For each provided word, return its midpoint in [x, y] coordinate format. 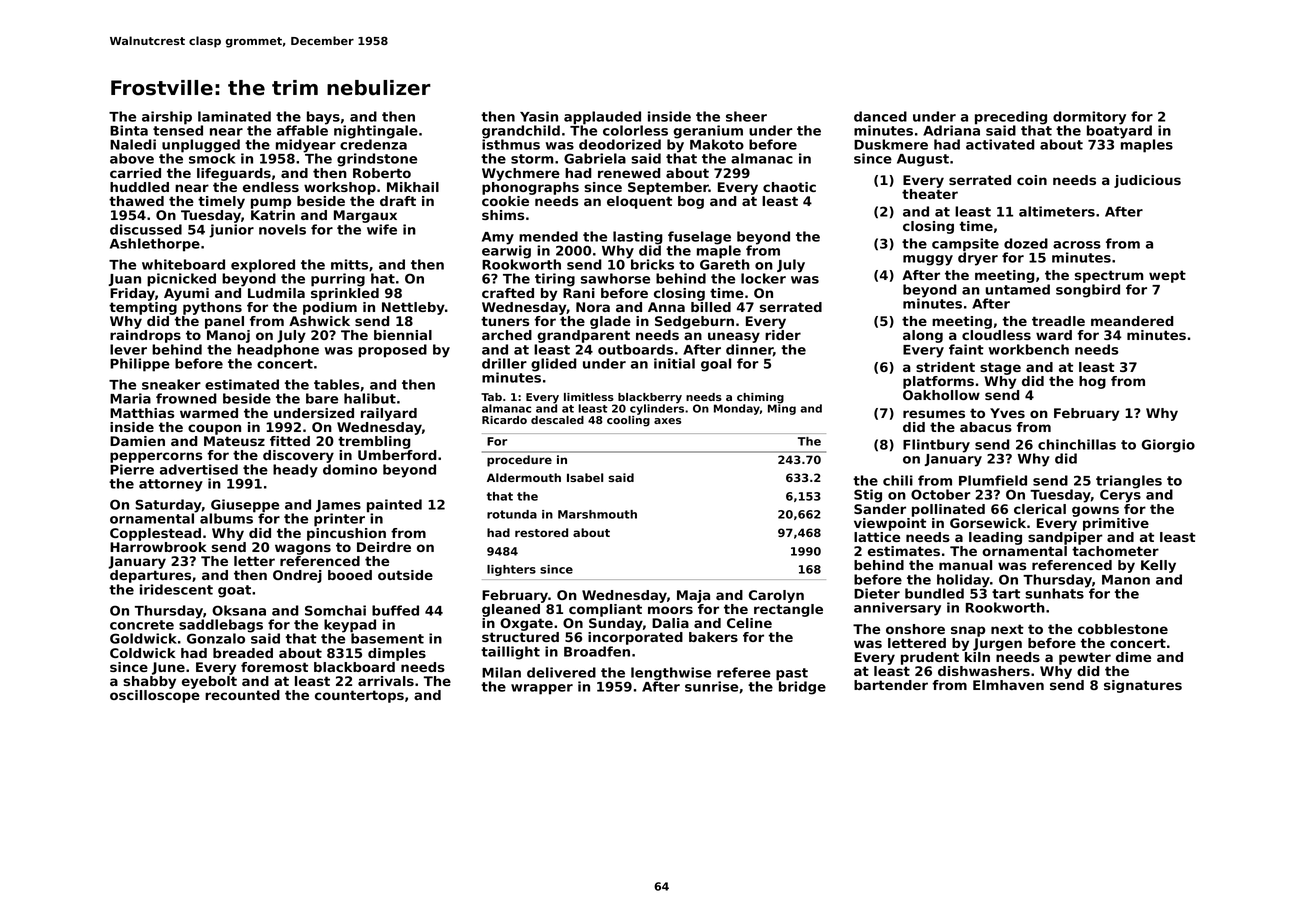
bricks [652, 264]
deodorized [620, 144]
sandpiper [1065, 538]
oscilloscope [155, 696]
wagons [303, 549]
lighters [511, 570]
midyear [306, 146]
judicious [1147, 181]
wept [1167, 276]
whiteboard [183, 264]
